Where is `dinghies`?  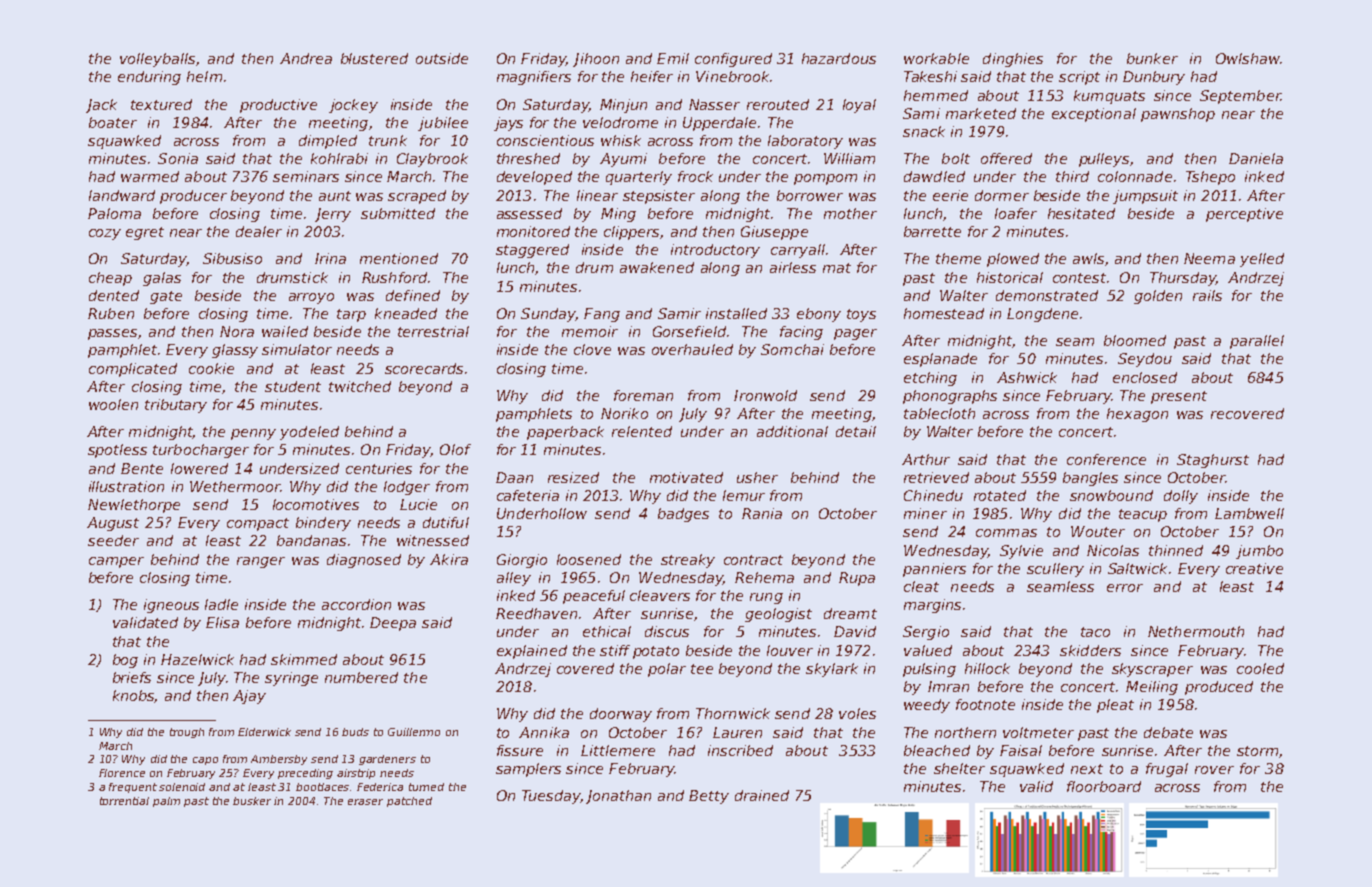
dinghies is located at coordinates (1013, 60).
